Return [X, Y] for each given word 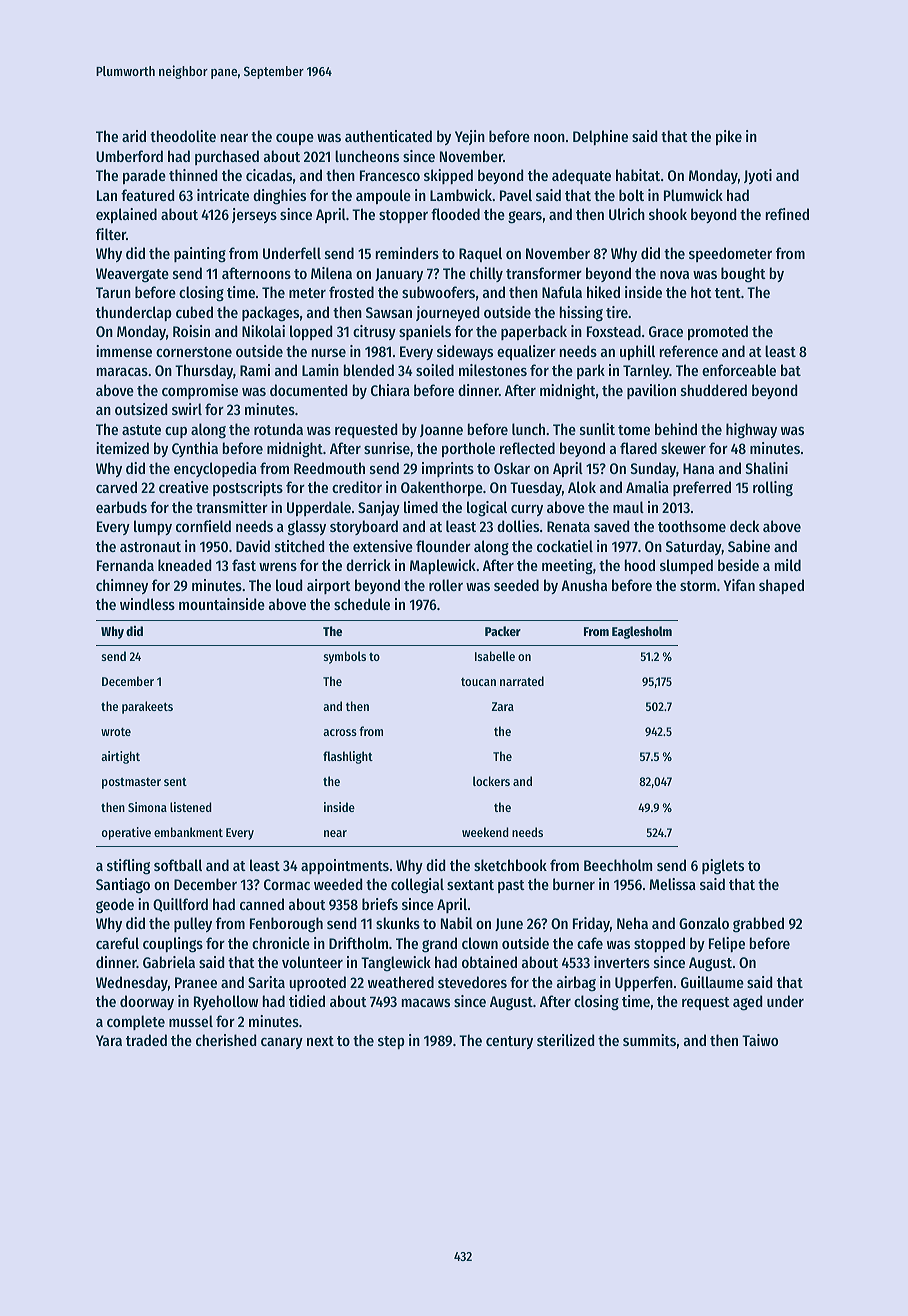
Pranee [196, 982]
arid [134, 136]
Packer [503, 631]
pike [729, 137]
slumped [686, 566]
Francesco [390, 175]
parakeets [147, 707]
